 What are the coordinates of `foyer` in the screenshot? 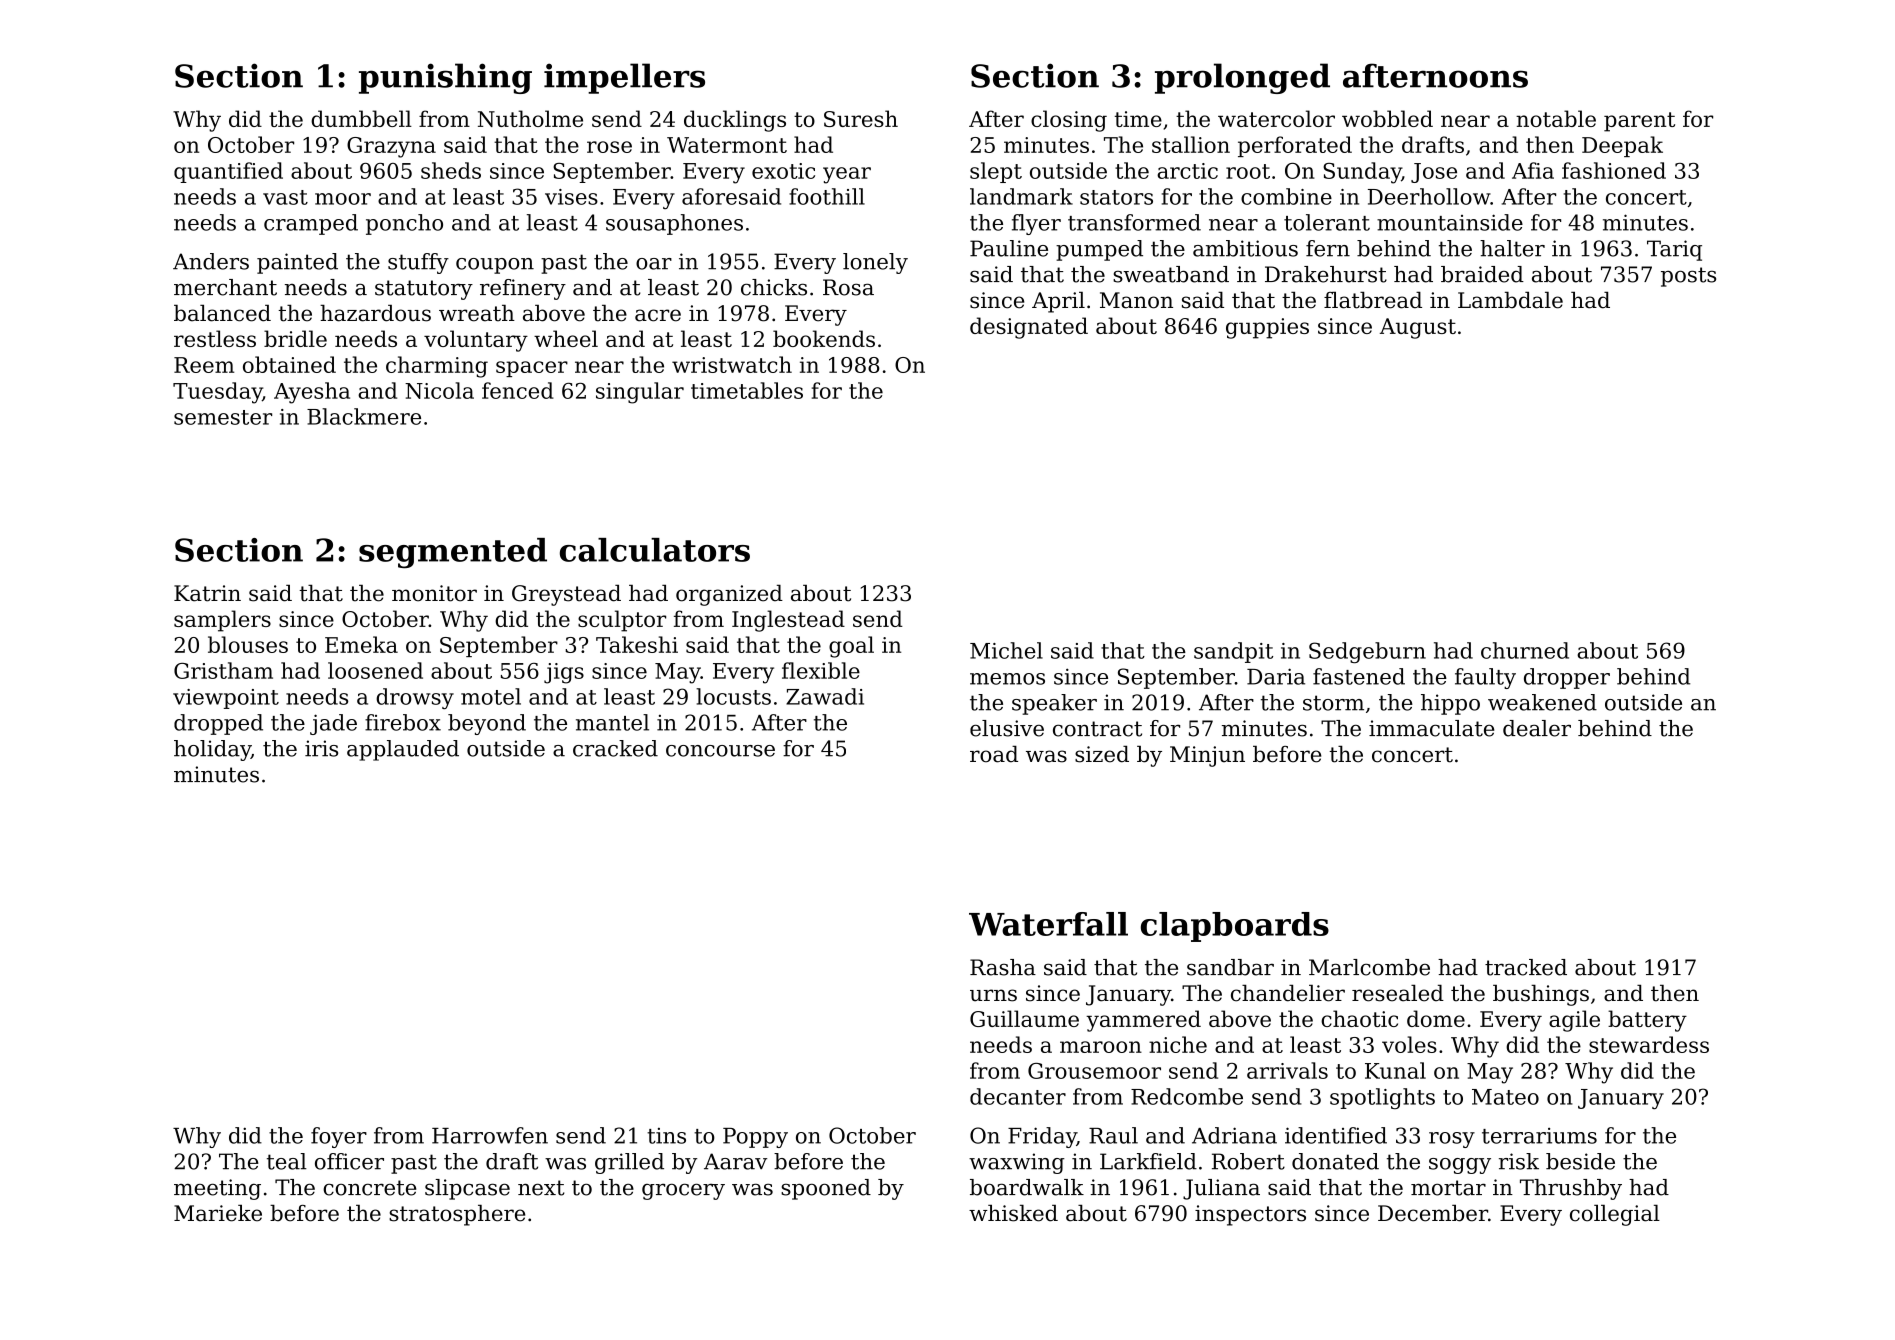 It's located at (339, 1137).
